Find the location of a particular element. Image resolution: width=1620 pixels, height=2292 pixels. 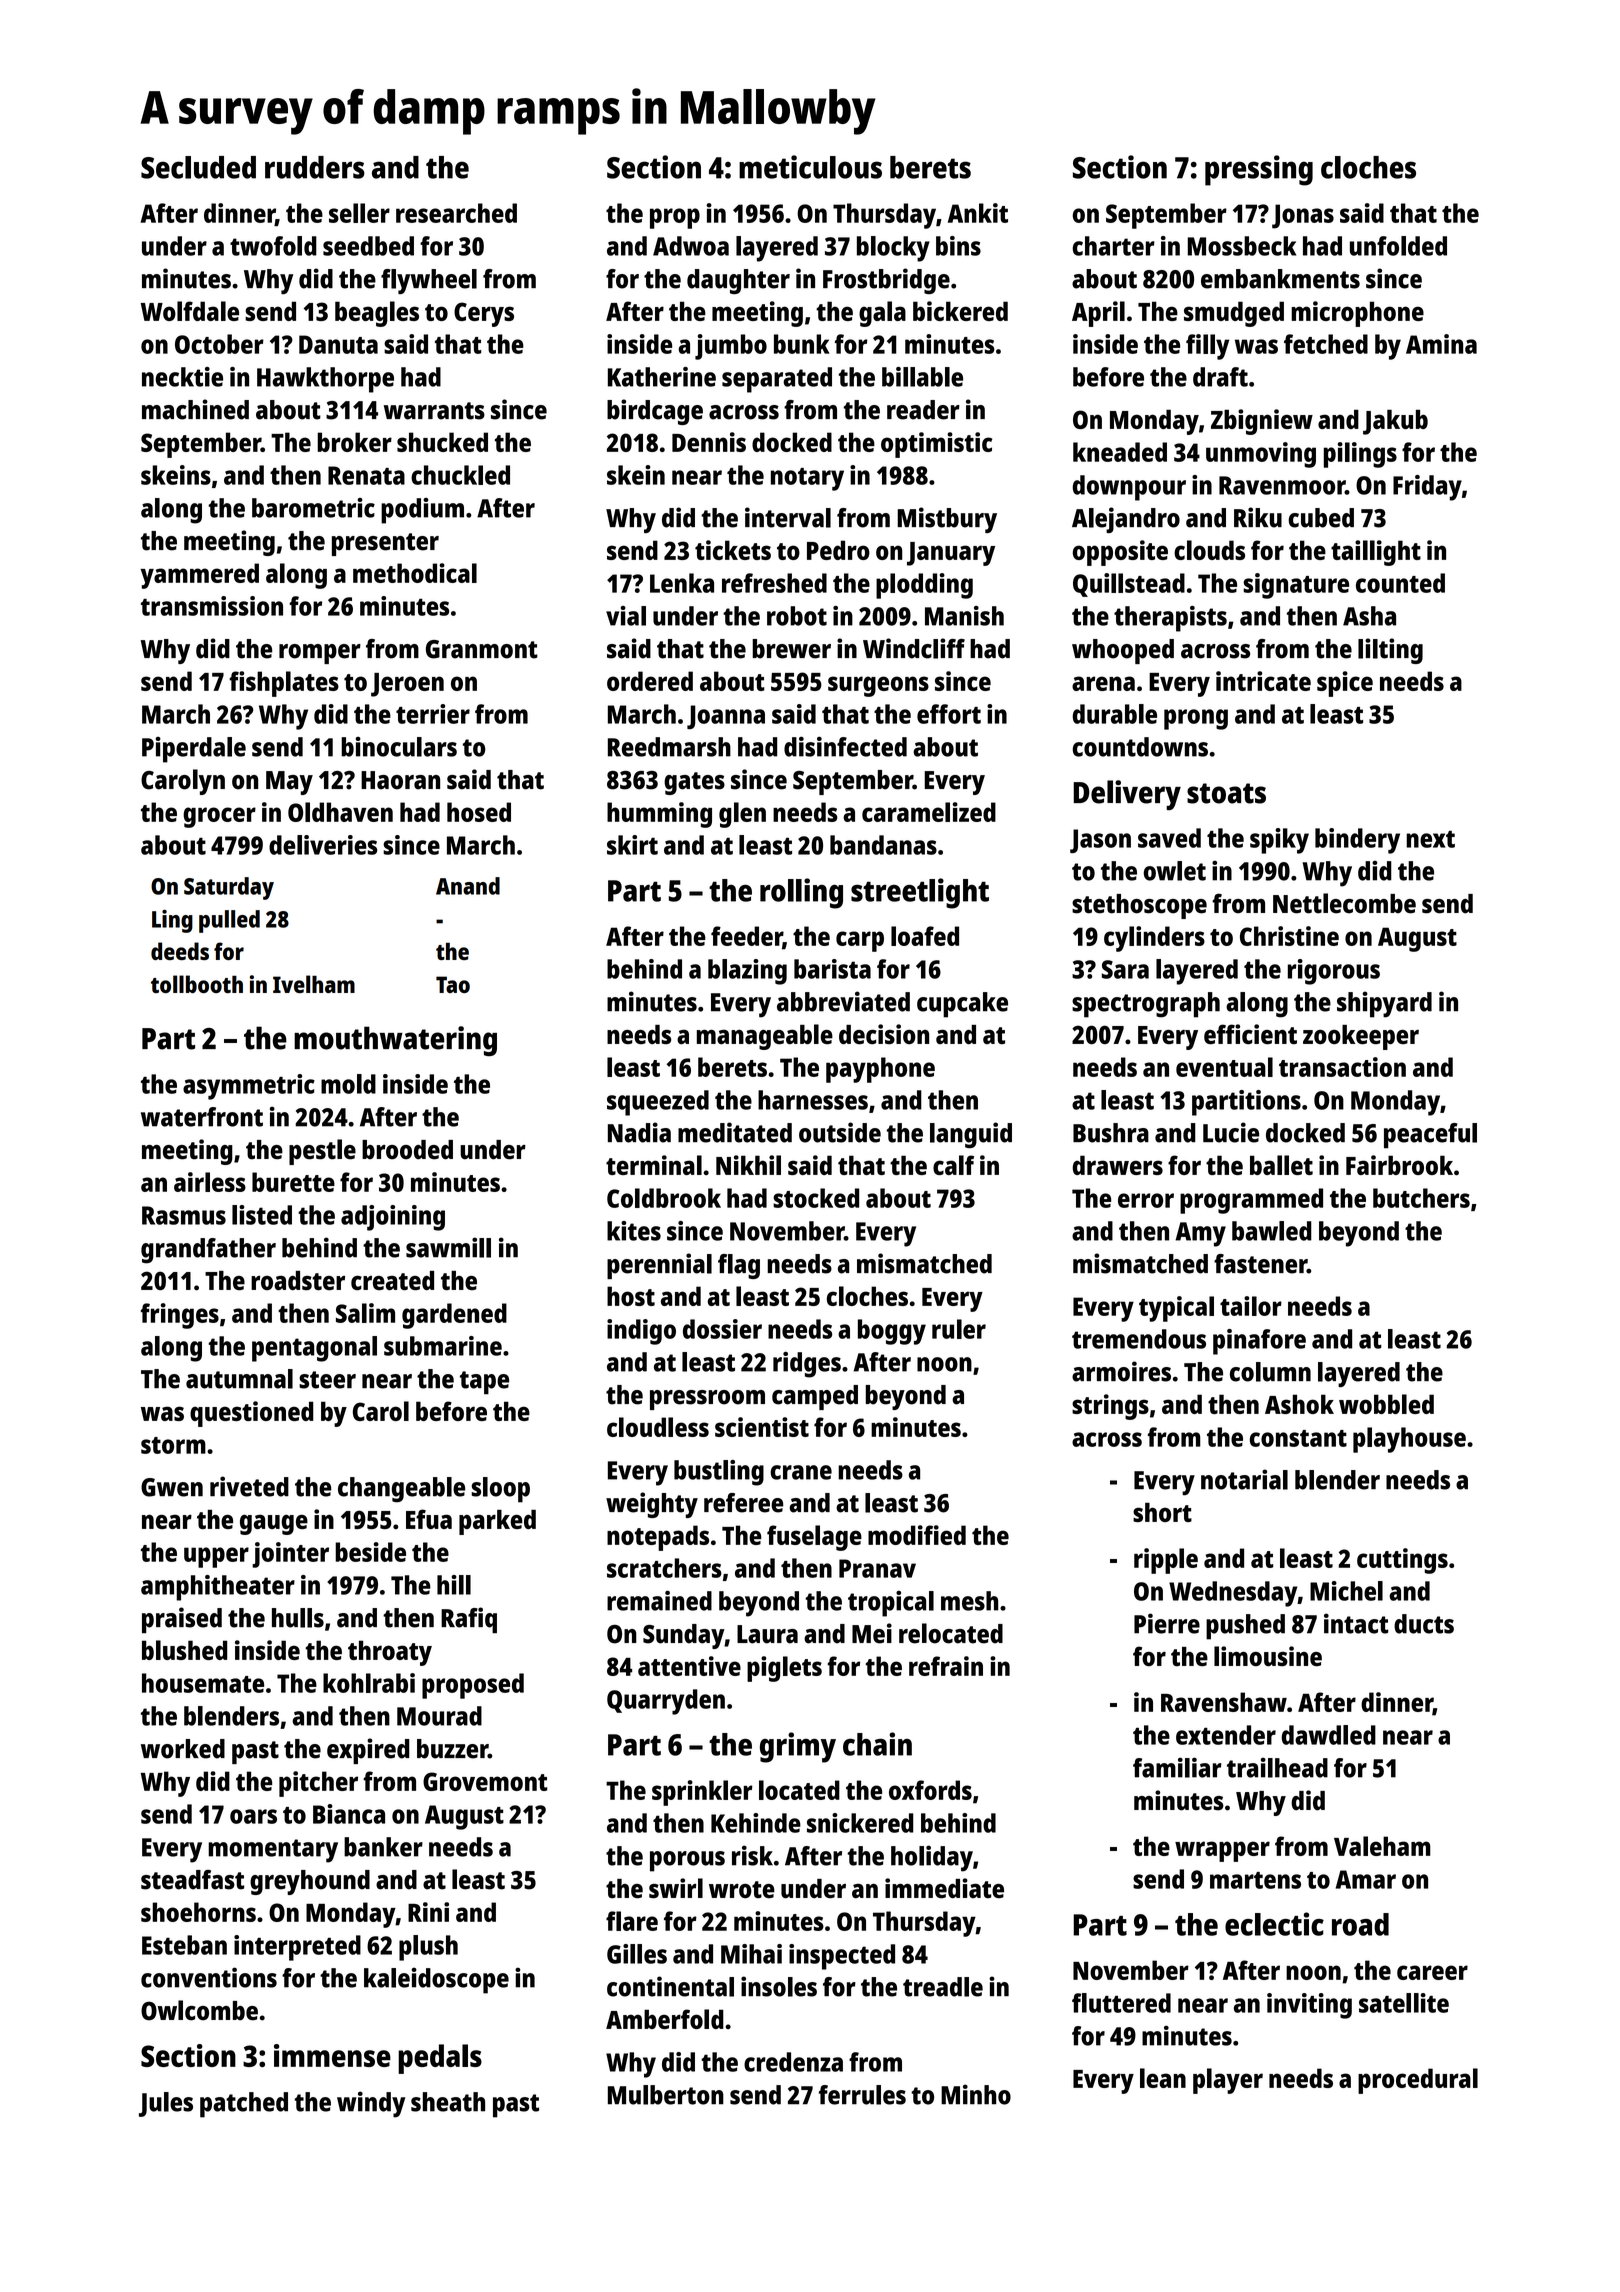

lilting is located at coordinates (1390, 651).
